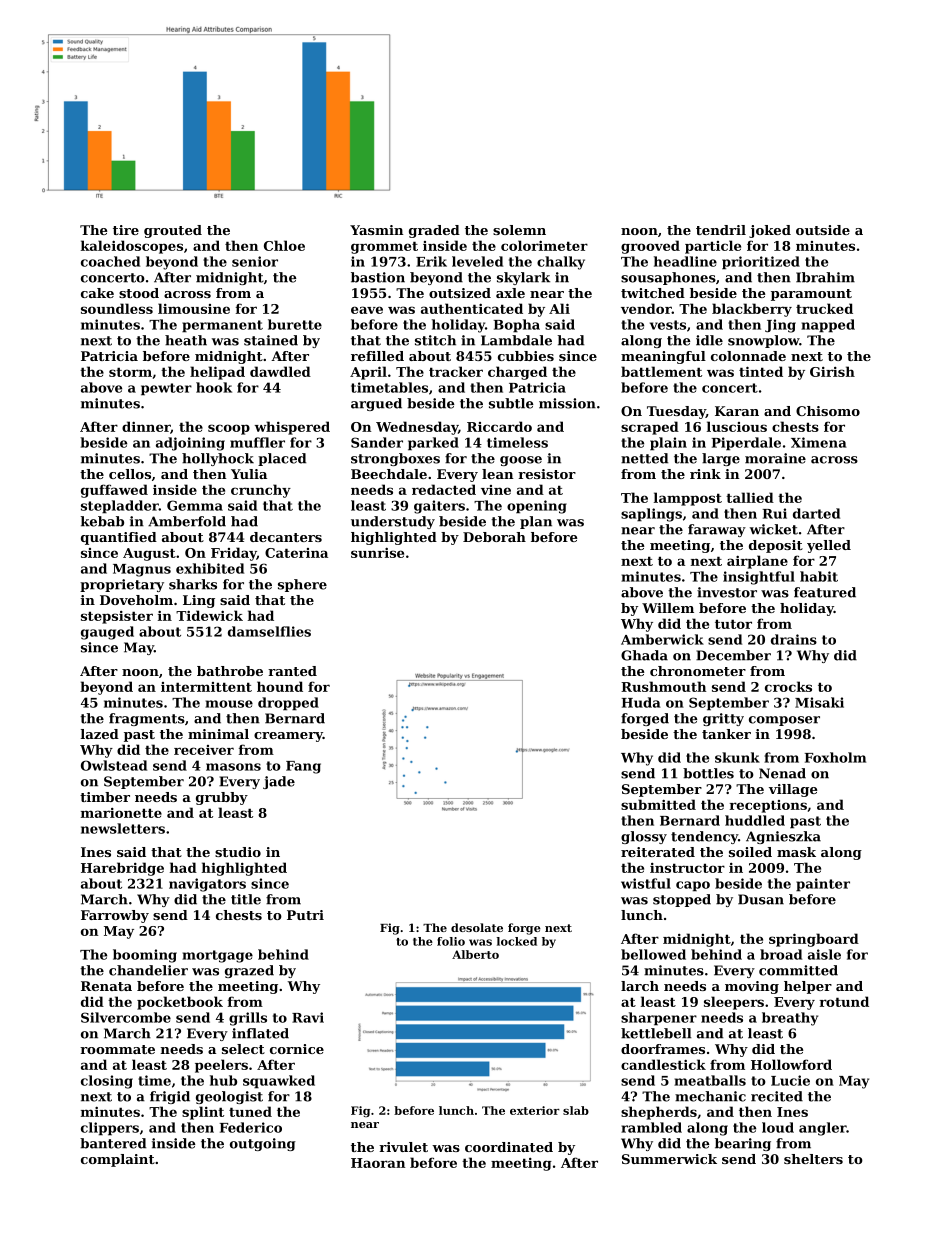 The width and height of the screenshot is (952, 1233). Describe the element at coordinates (761, 899) in the screenshot. I see `Dusan` at that location.
